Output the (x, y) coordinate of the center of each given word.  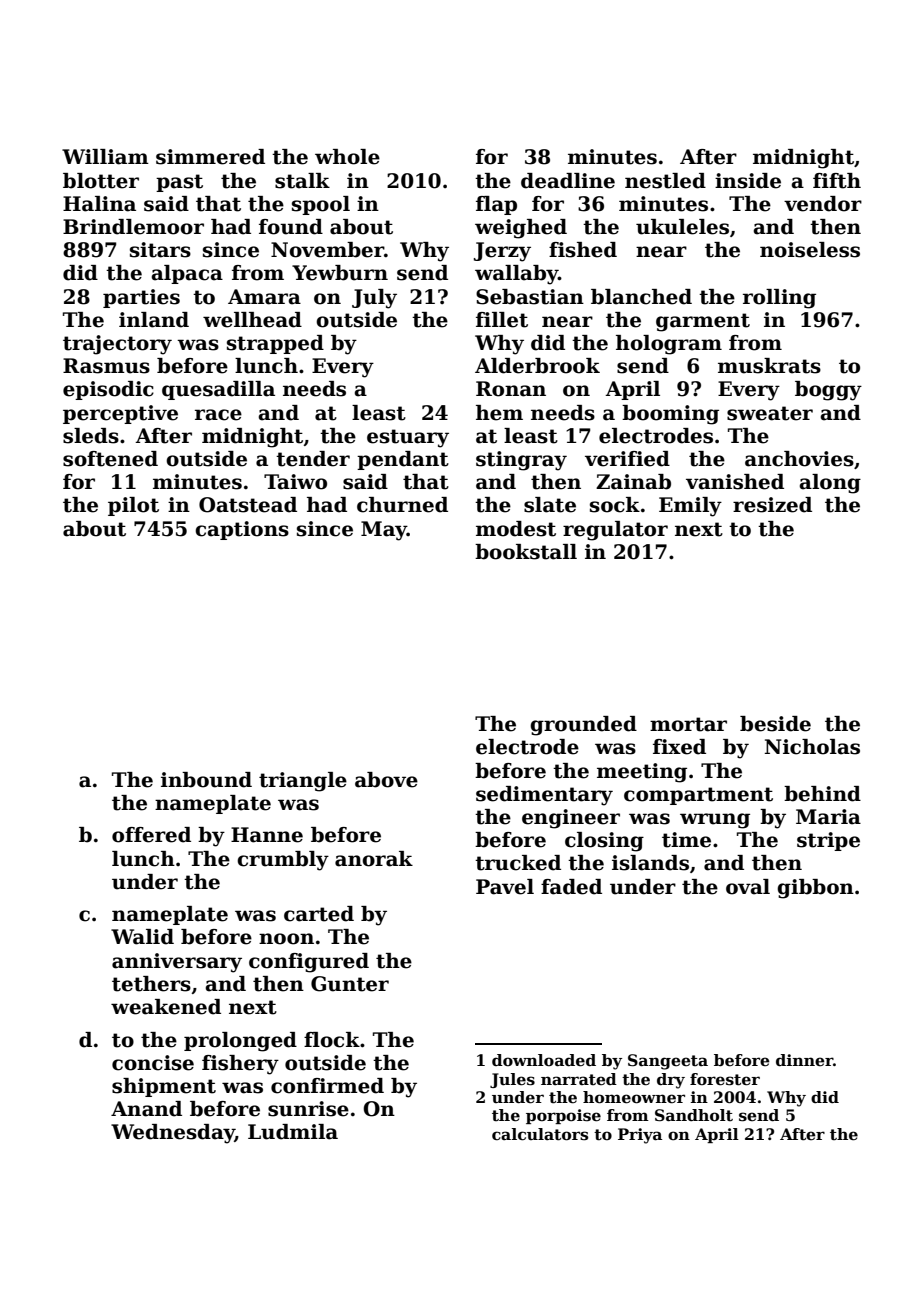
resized (772, 505)
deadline (568, 181)
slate (550, 505)
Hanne (267, 835)
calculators (540, 1134)
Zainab (633, 482)
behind (822, 794)
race (218, 415)
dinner (804, 1060)
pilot (133, 506)
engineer (571, 819)
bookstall (526, 552)
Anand (146, 1109)
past (179, 183)
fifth (837, 181)
